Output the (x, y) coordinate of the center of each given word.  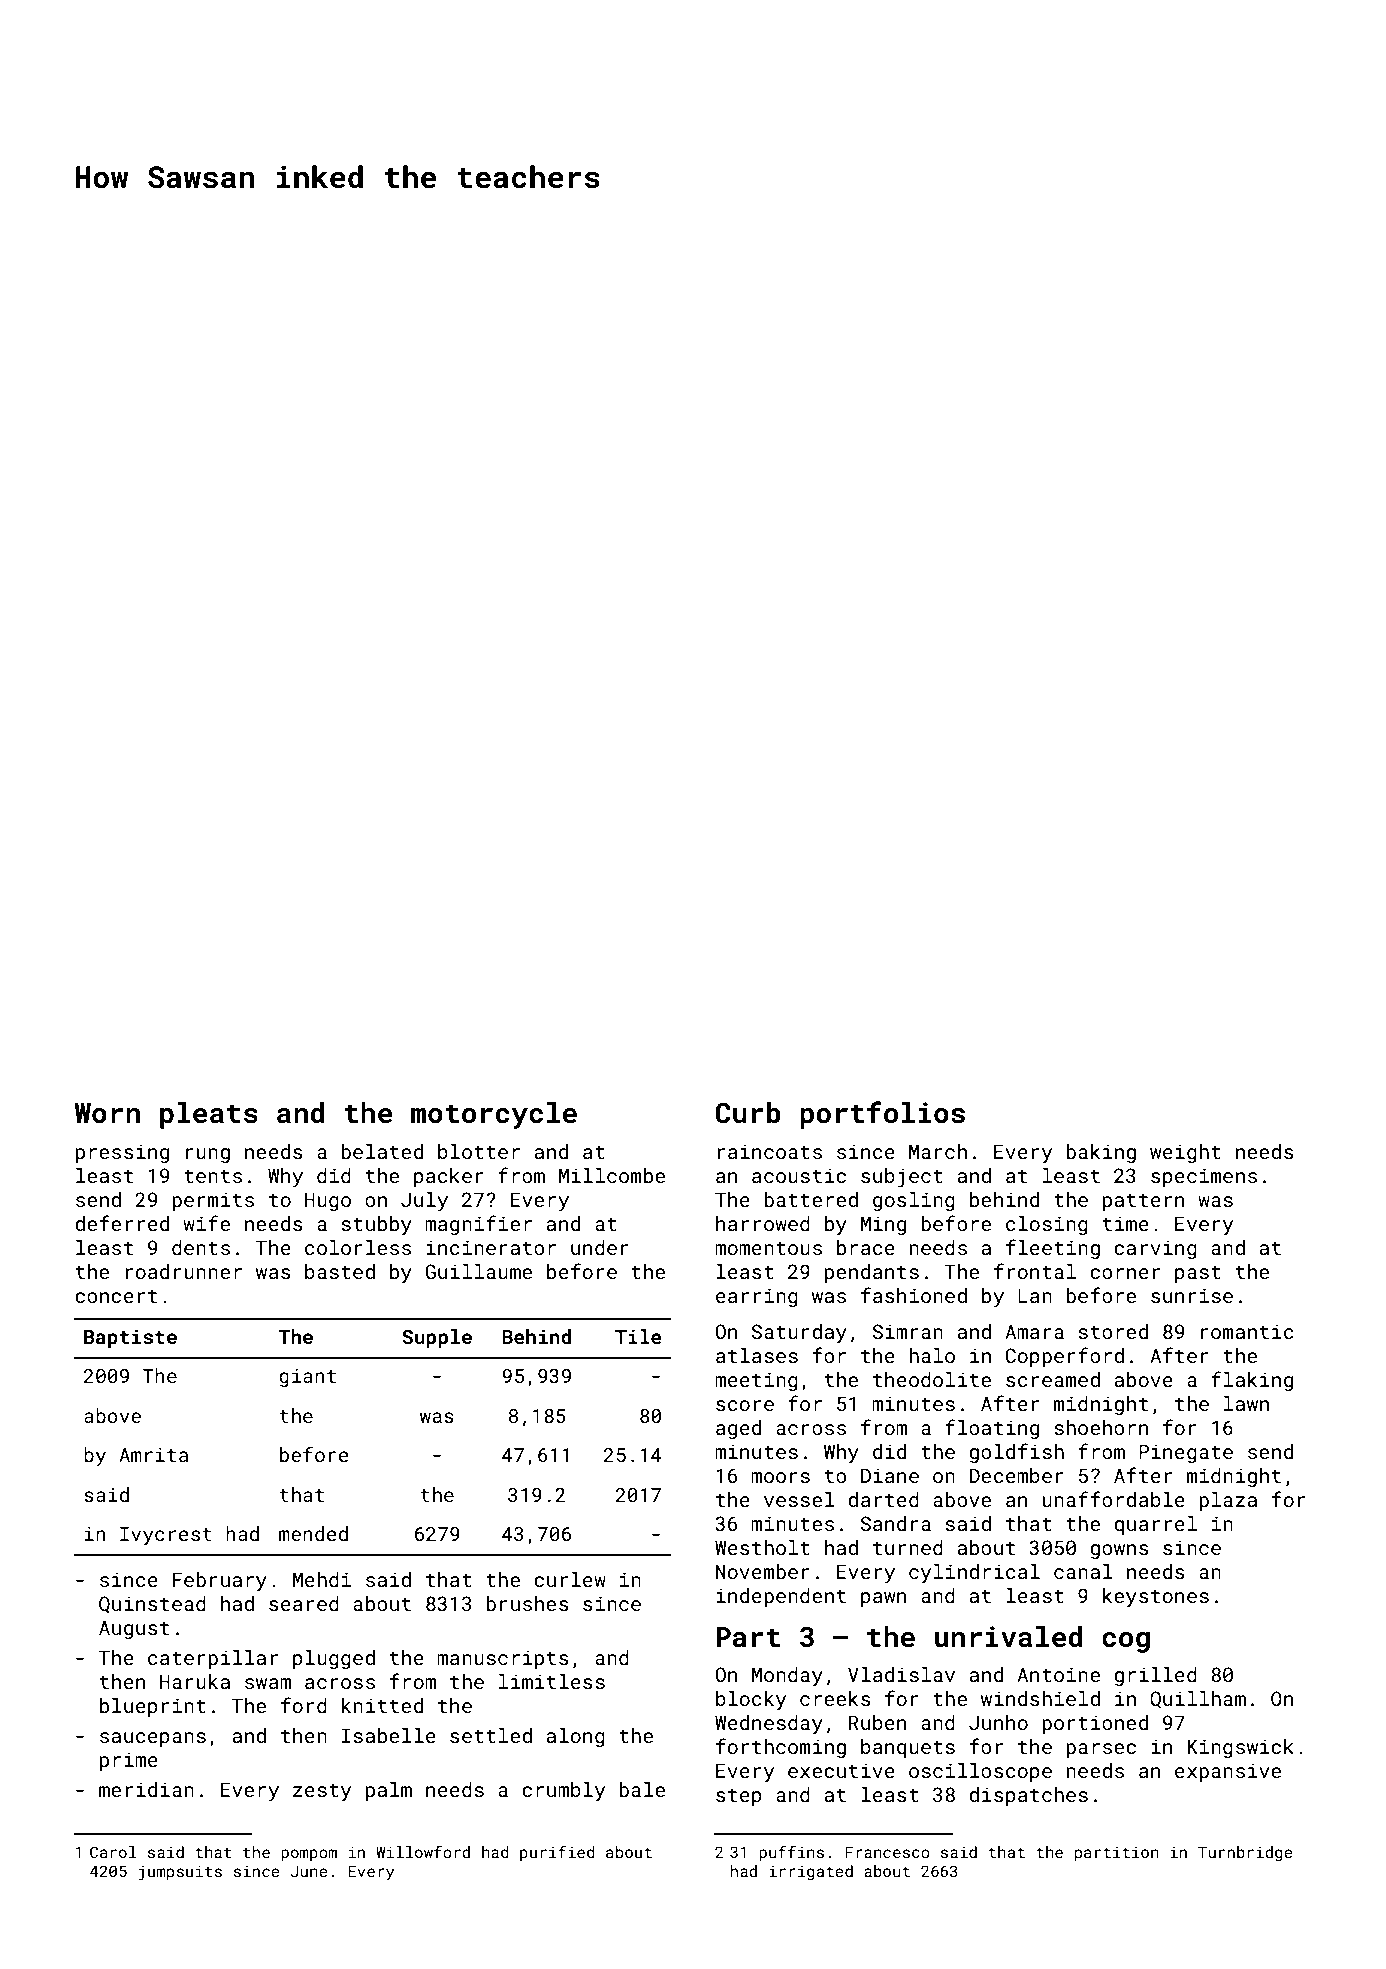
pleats (209, 1115)
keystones (1156, 1598)
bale (642, 1789)
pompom (309, 1855)
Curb (748, 1113)
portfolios (882, 1115)
